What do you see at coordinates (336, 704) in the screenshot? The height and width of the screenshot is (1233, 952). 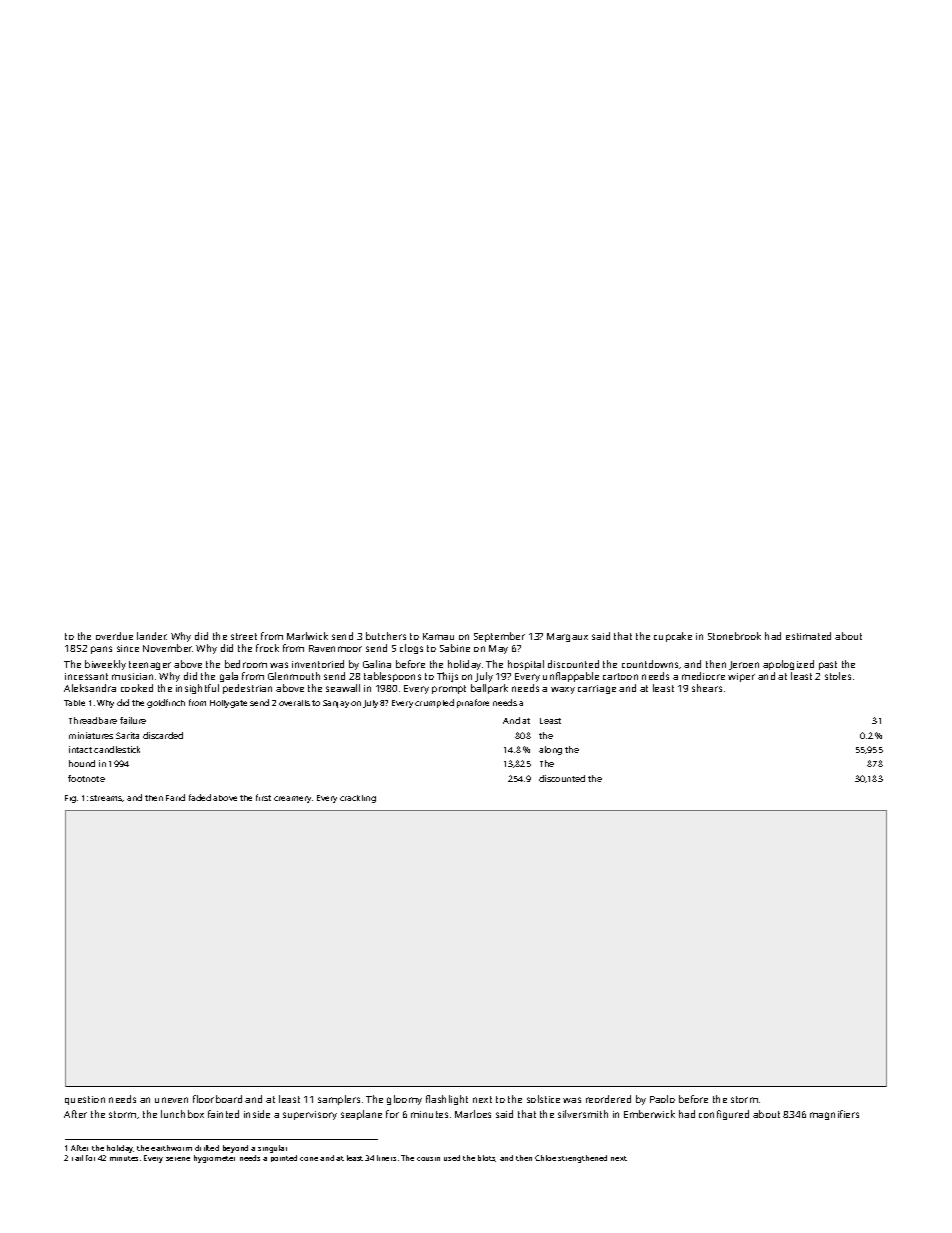 I see `Sanjay` at bounding box center [336, 704].
